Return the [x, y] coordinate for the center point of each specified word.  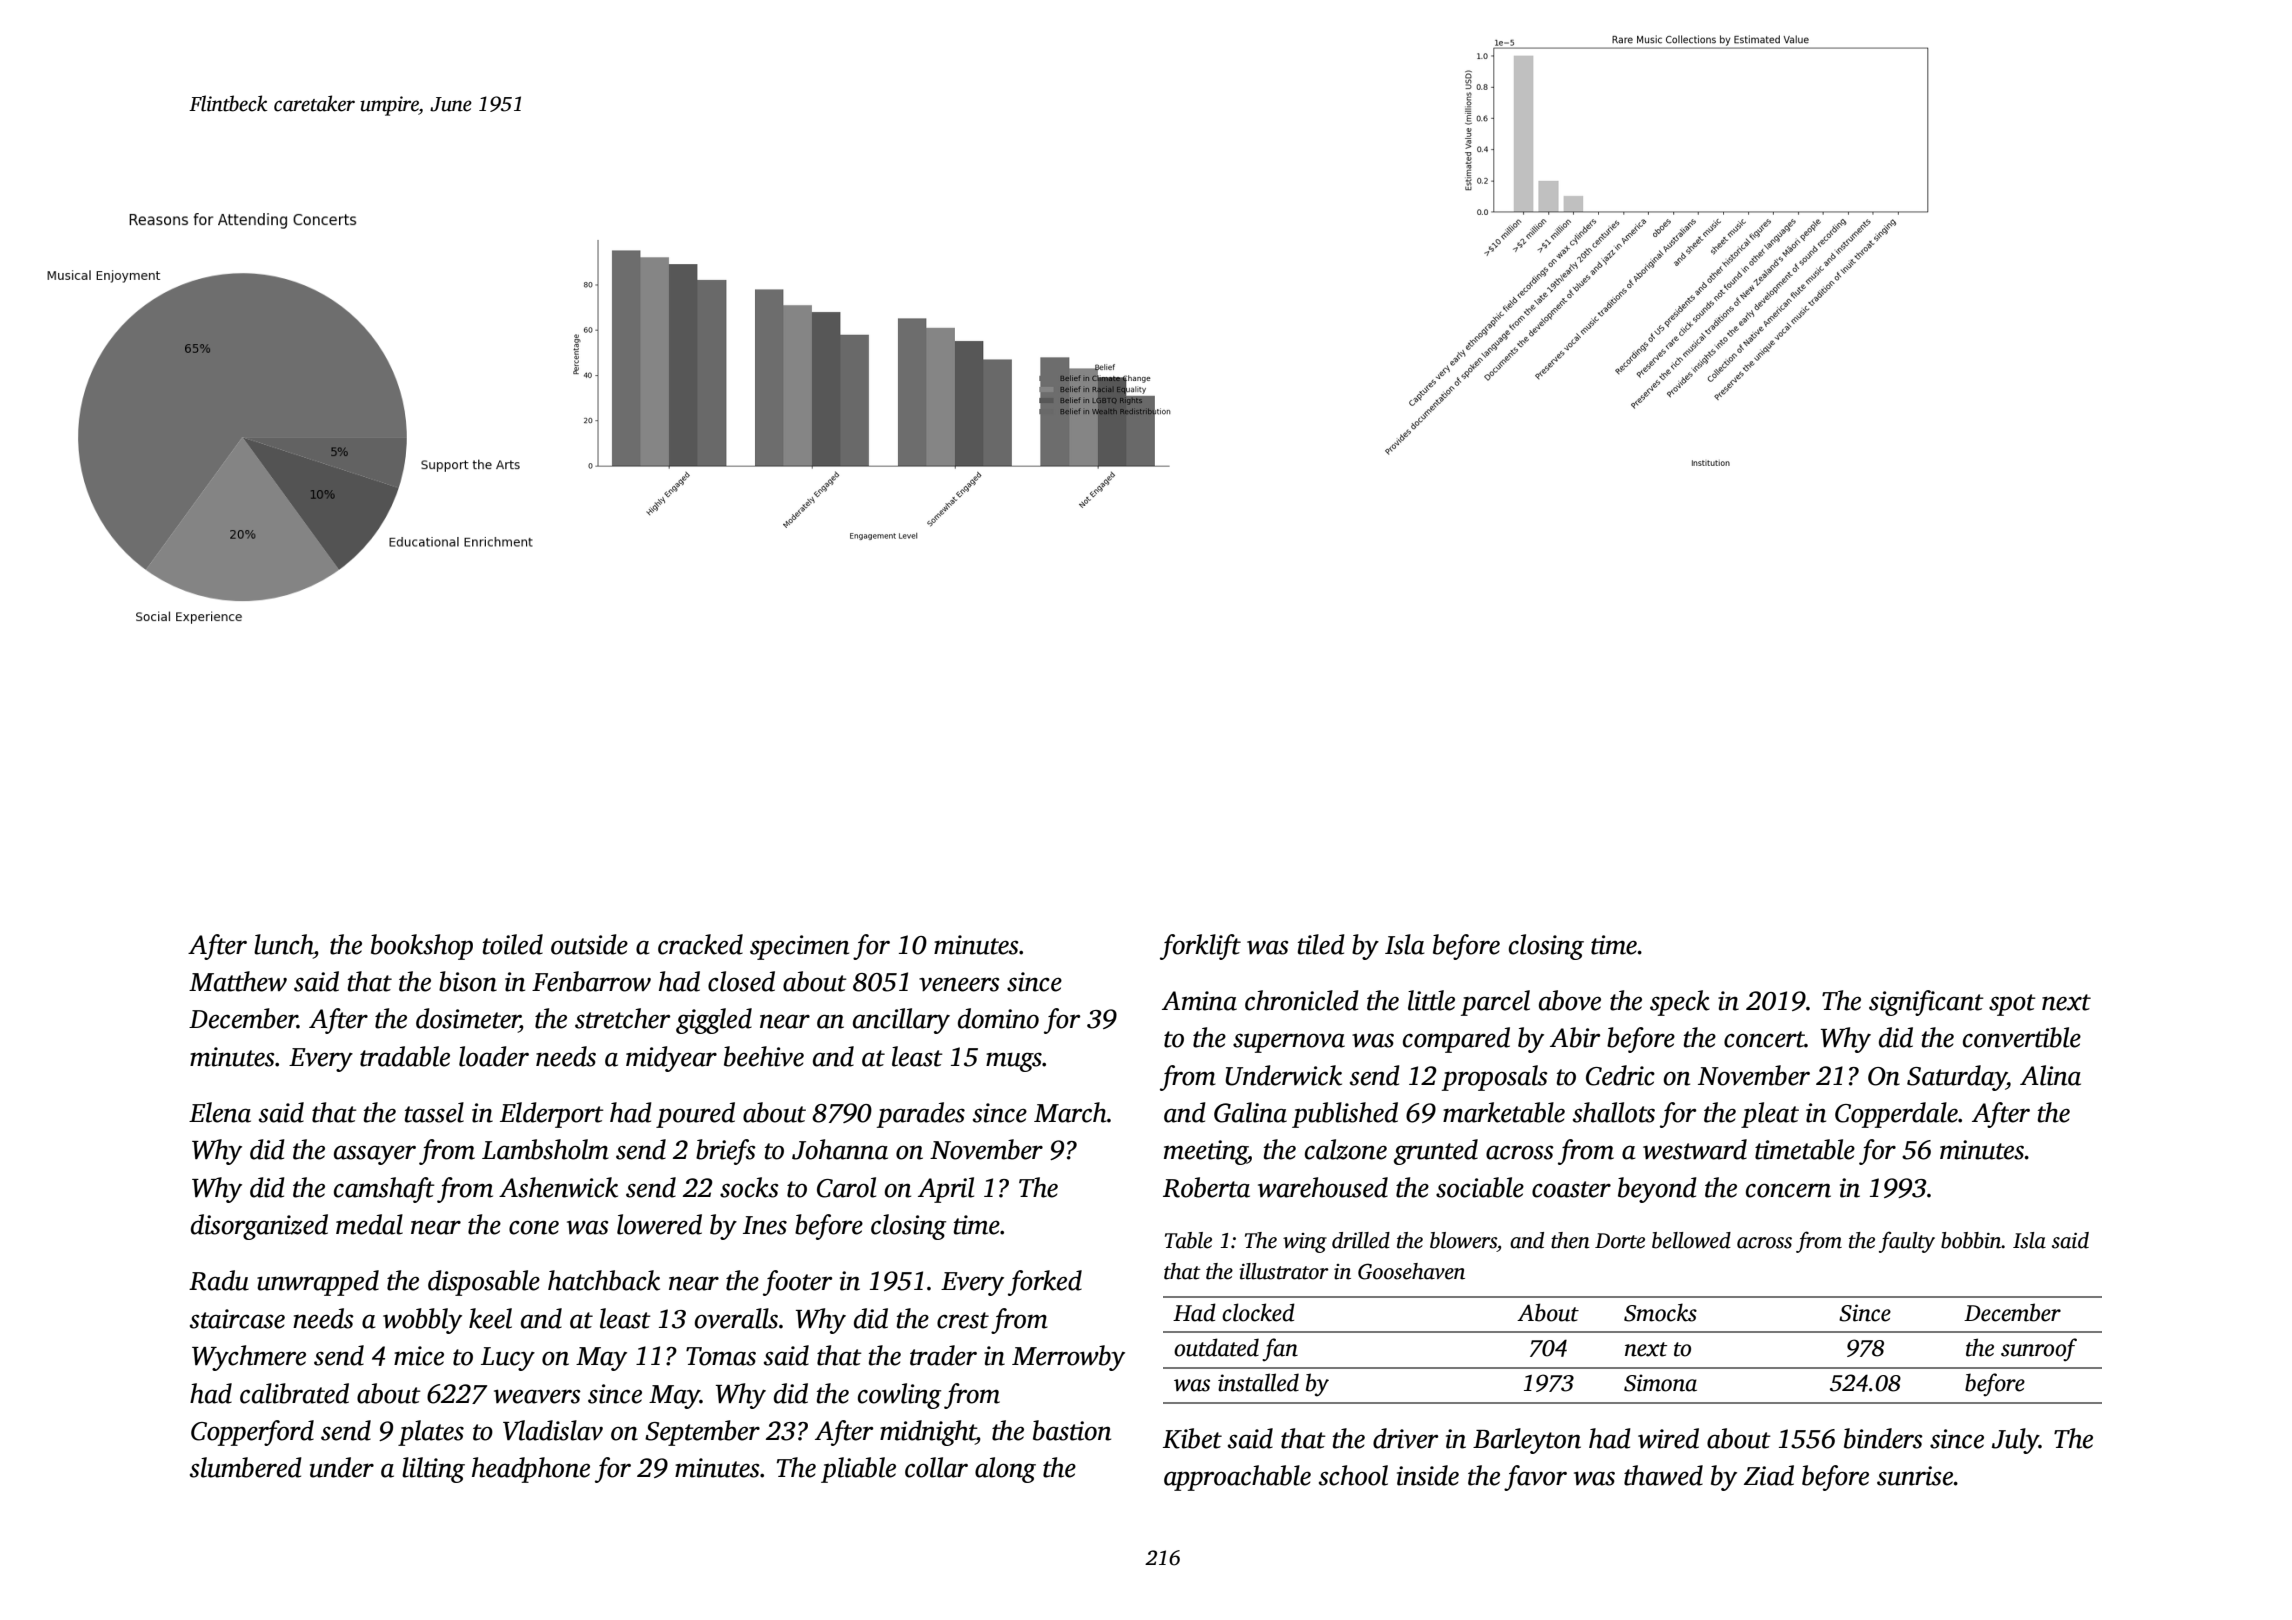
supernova [1289, 1043]
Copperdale [1896, 1115]
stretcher [623, 1018]
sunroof [2039, 1349]
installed [1258, 1382]
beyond [1657, 1190]
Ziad [1769, 1475]
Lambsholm [545, 1149]
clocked [1258, 1312]
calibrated [294, 1393]
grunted [1436, 1152]
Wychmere [249, 1358]
